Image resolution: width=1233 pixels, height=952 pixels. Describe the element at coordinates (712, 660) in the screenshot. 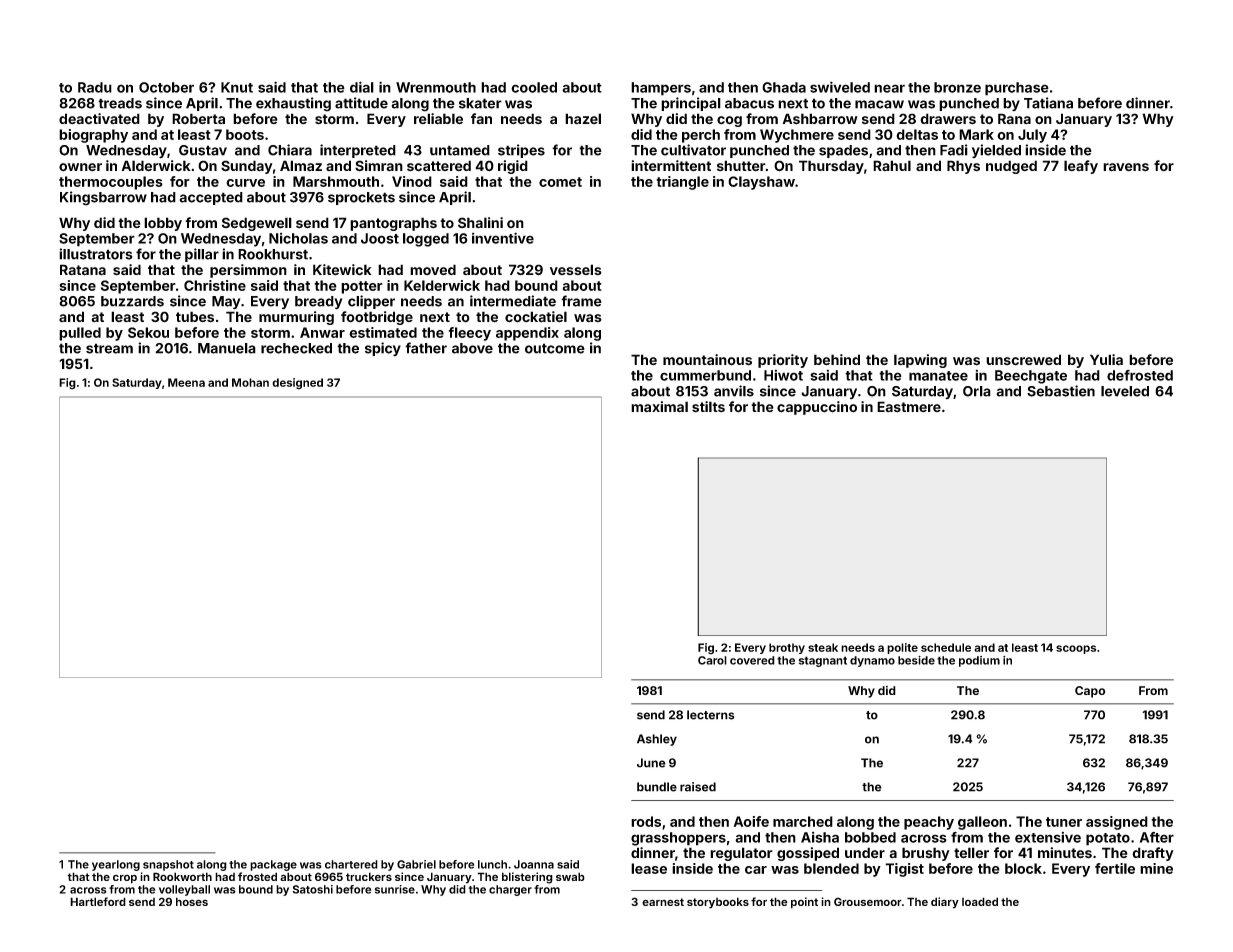

I see `Carol` at that location.
